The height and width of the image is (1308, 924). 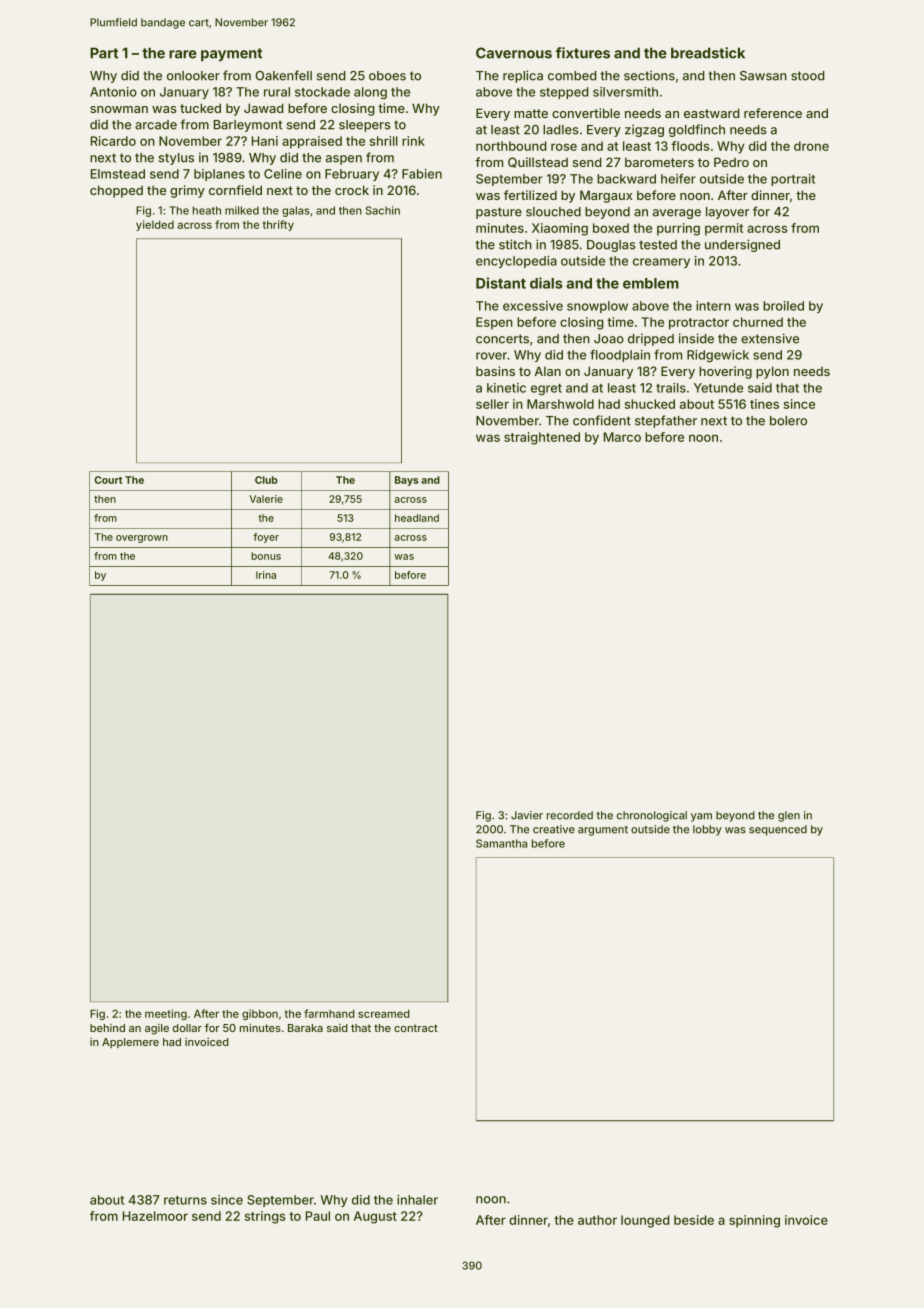 I want to click on Marco, so click(x=622, y=437).
